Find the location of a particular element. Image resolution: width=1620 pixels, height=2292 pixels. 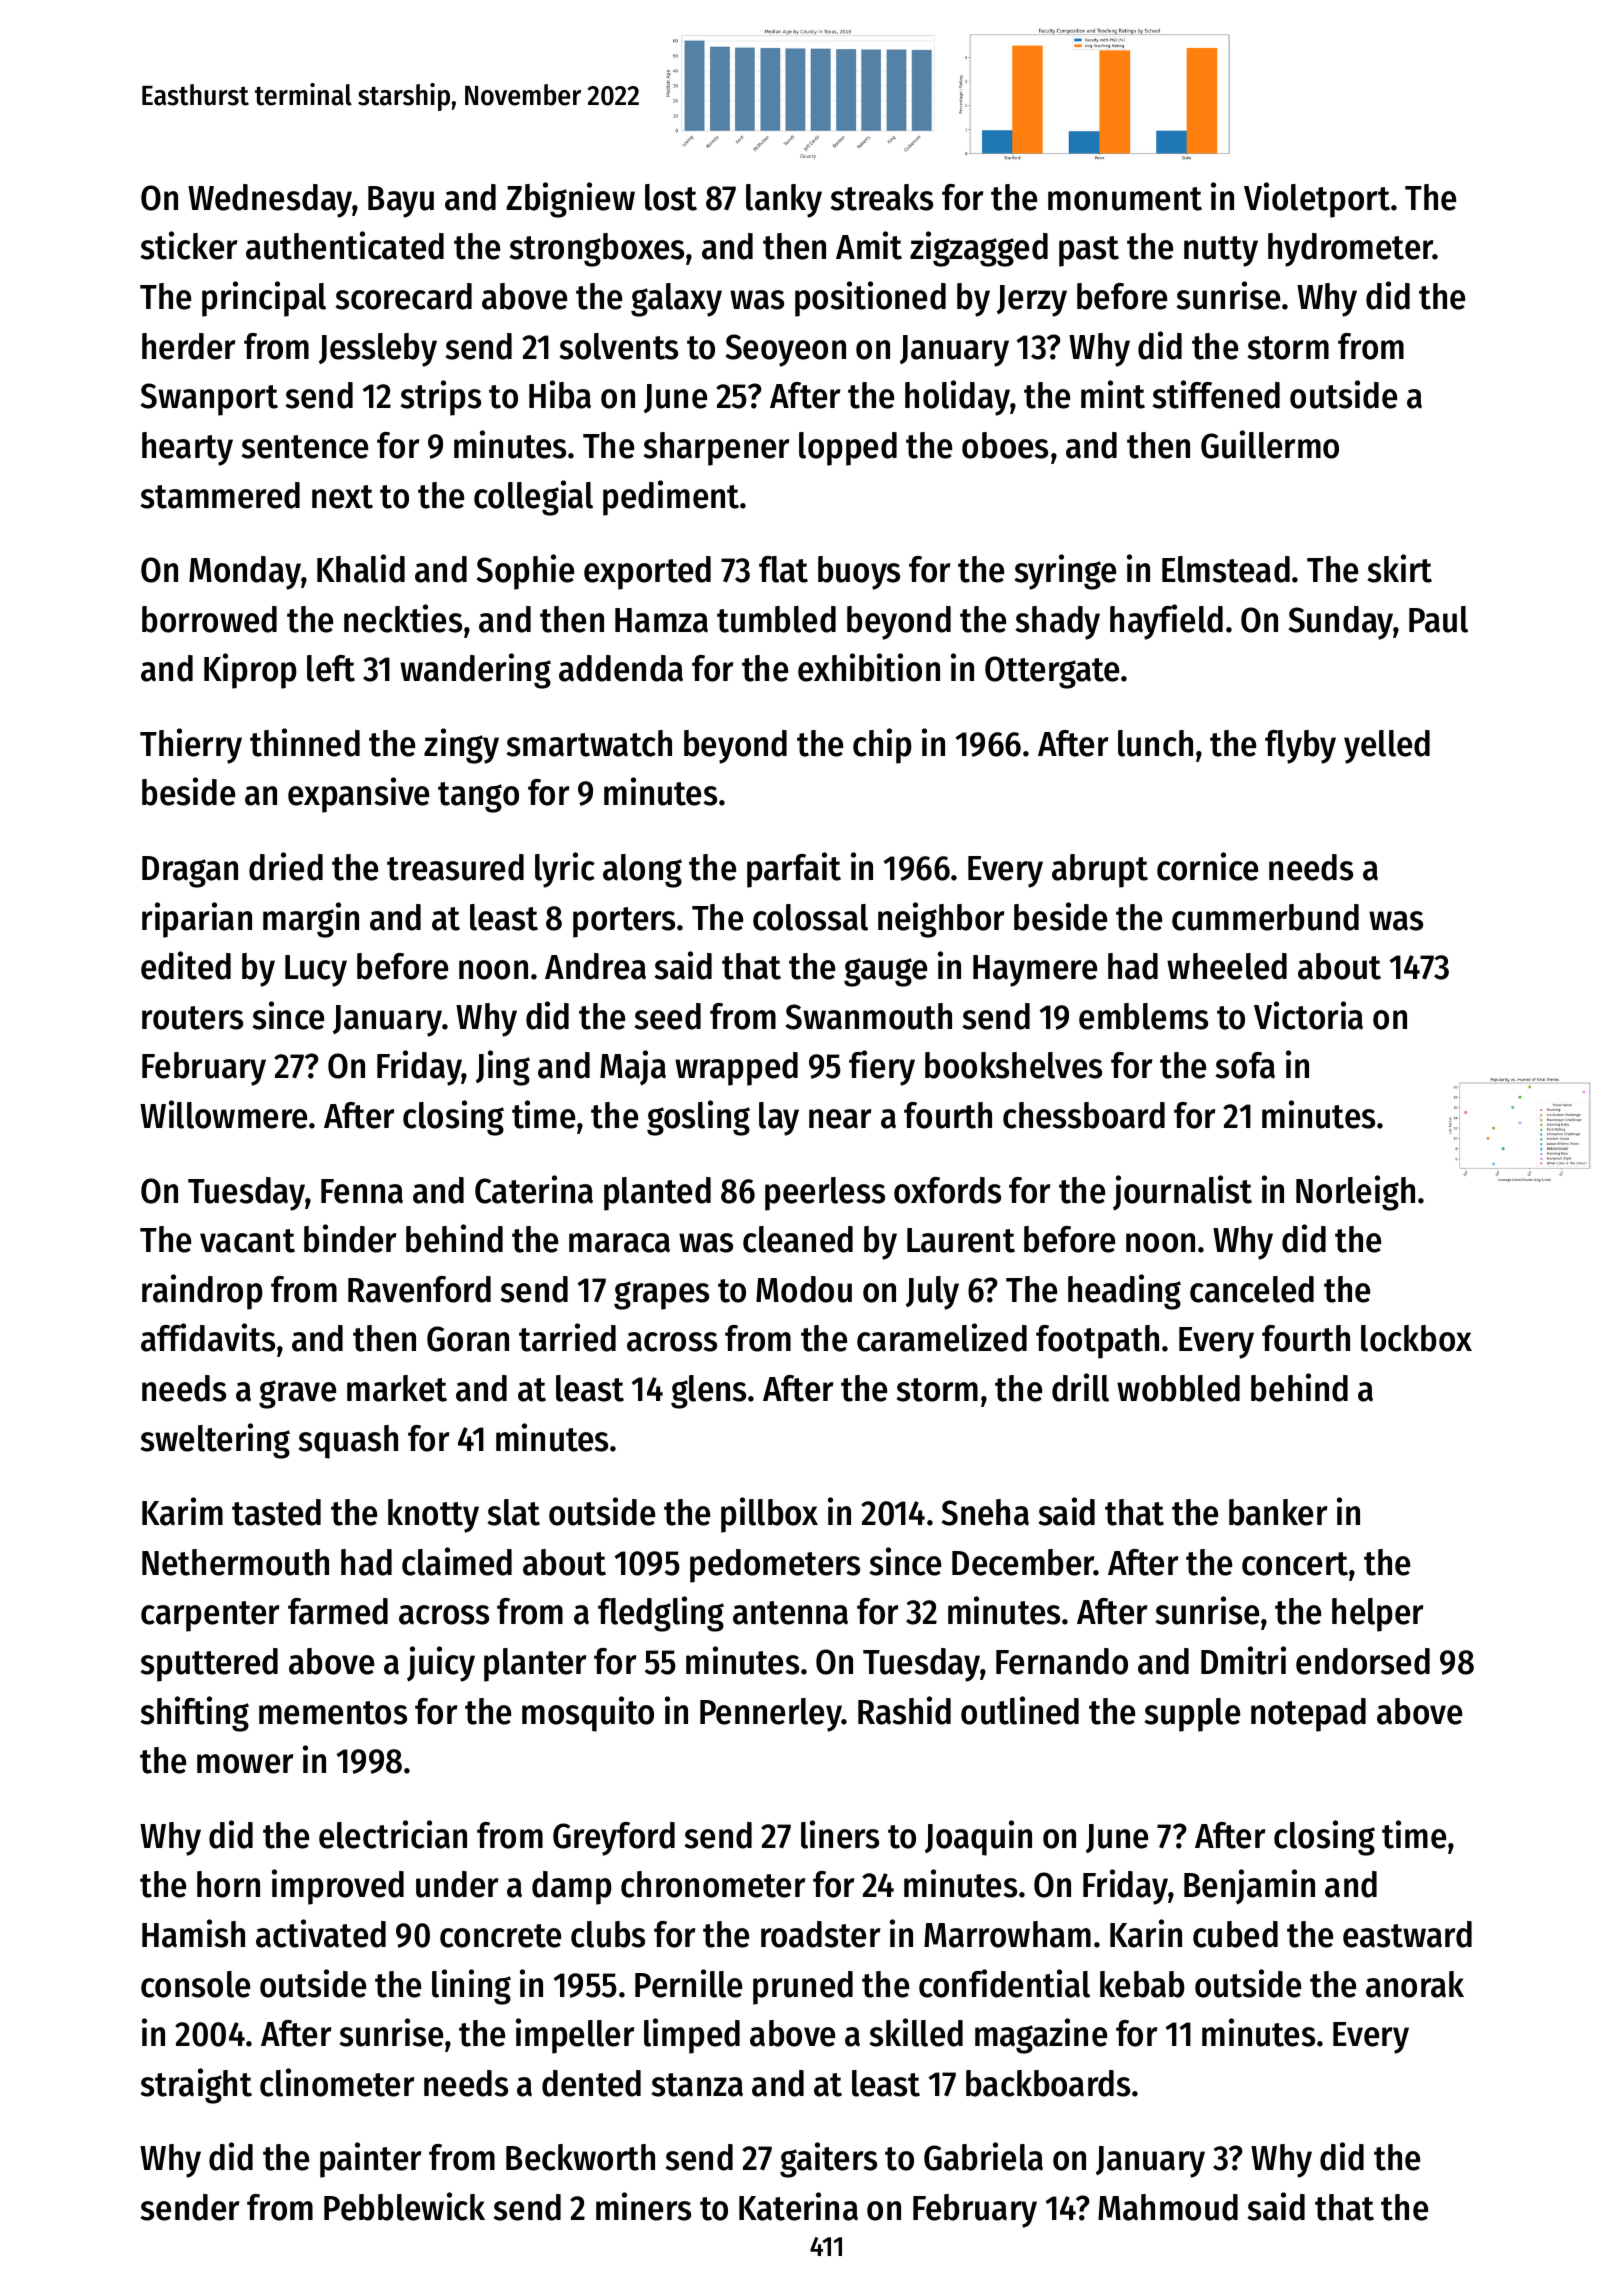

shifting is located at coordinates (195, 1714).
